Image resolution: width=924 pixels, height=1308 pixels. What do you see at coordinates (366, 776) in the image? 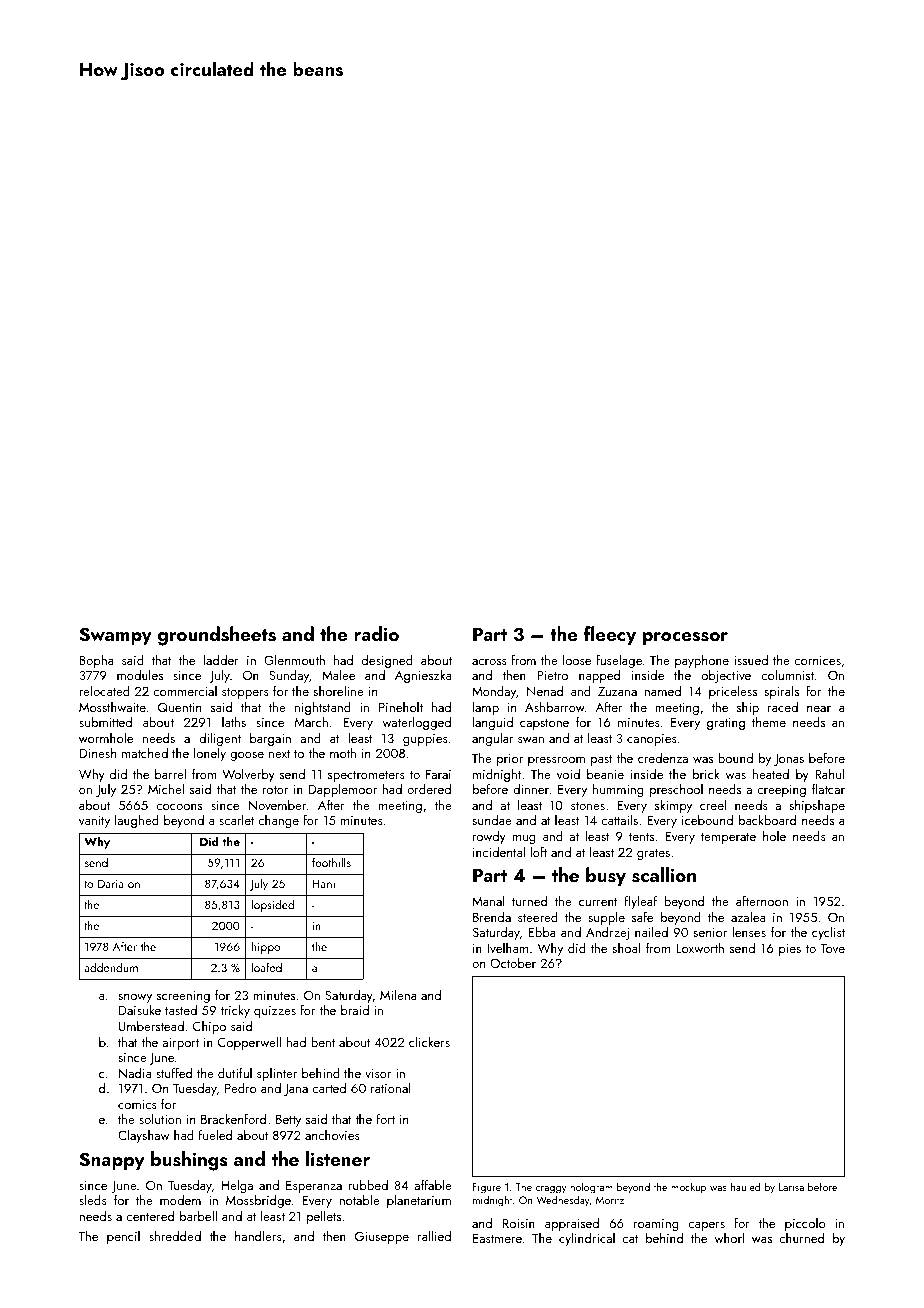
I see `spectrometers` at bounding box center [366, 776].
